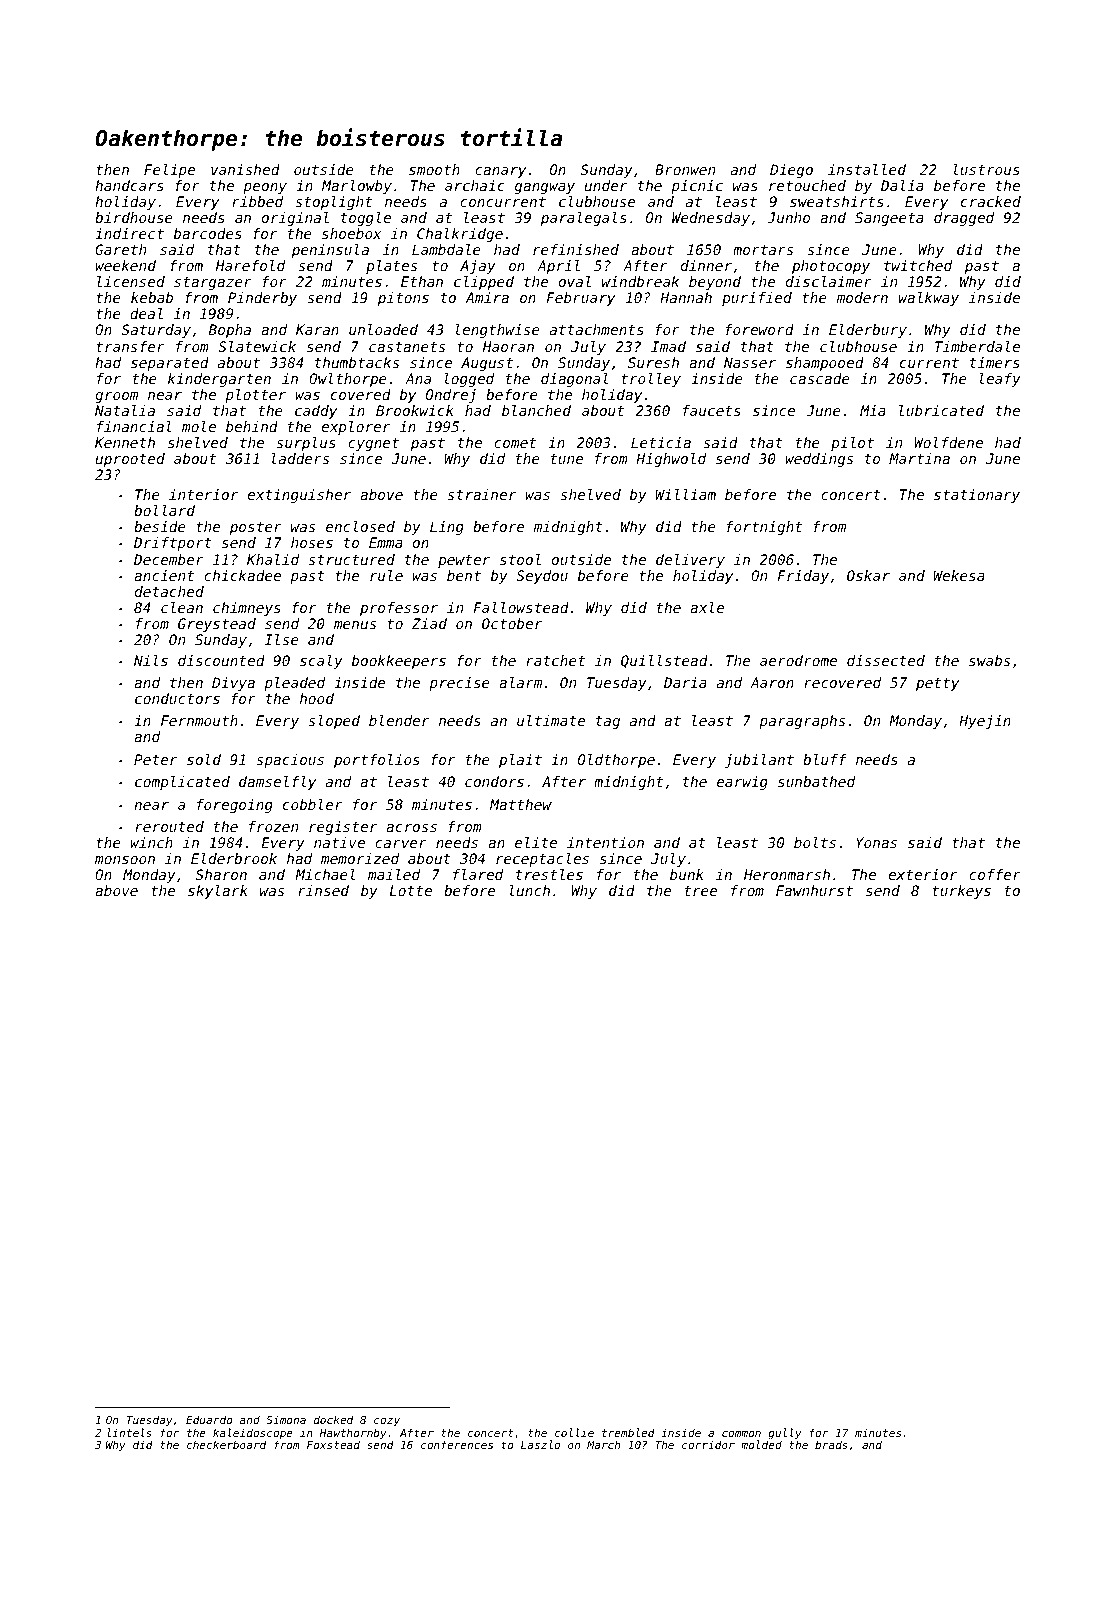 The image size is (1116, 1616). What do you see at coordinates (814, 890) in the screenshot?
I see `Fawnhurst` at bounding box center [814, 890].
